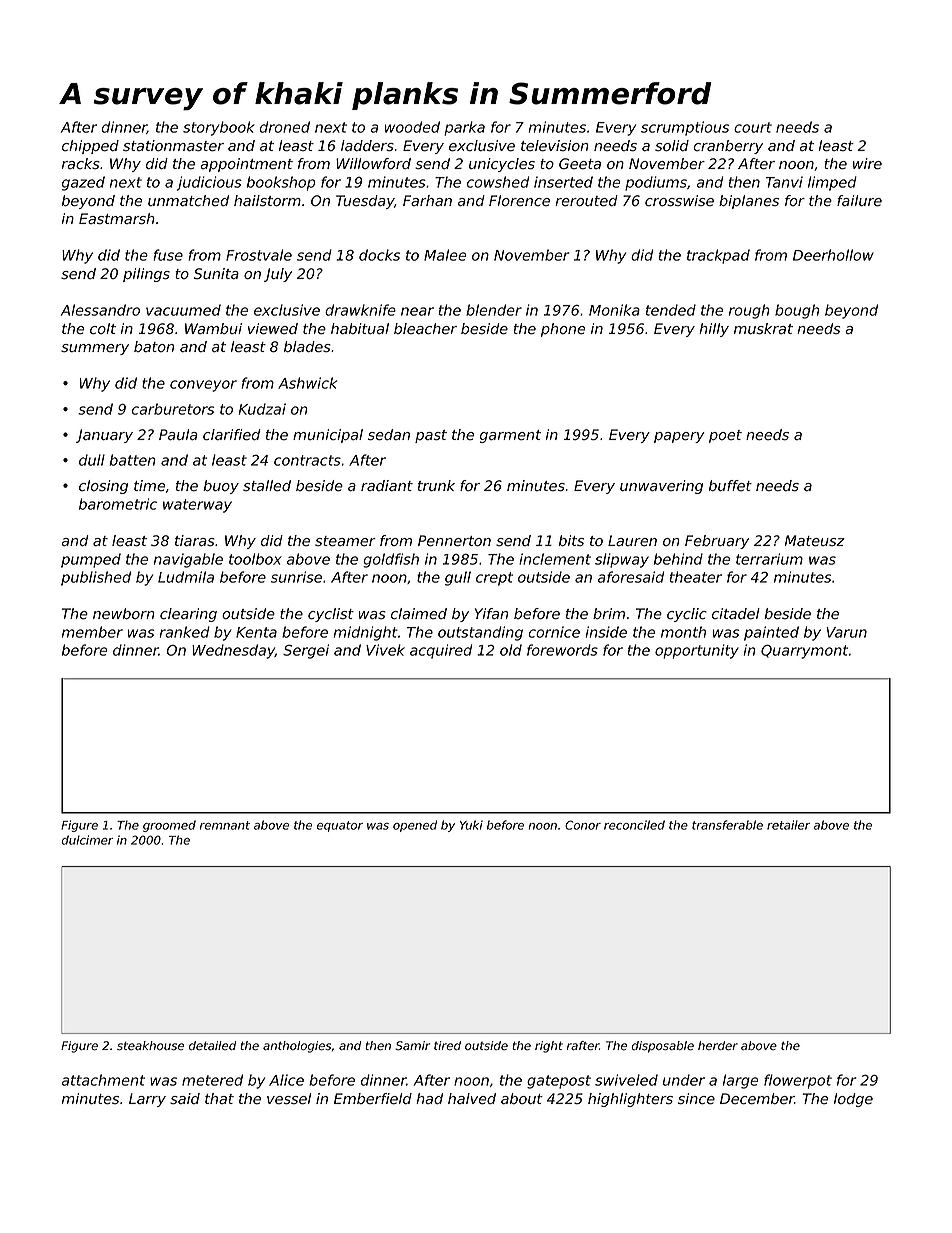  I want to click on Willowford, so click(373, 163).
